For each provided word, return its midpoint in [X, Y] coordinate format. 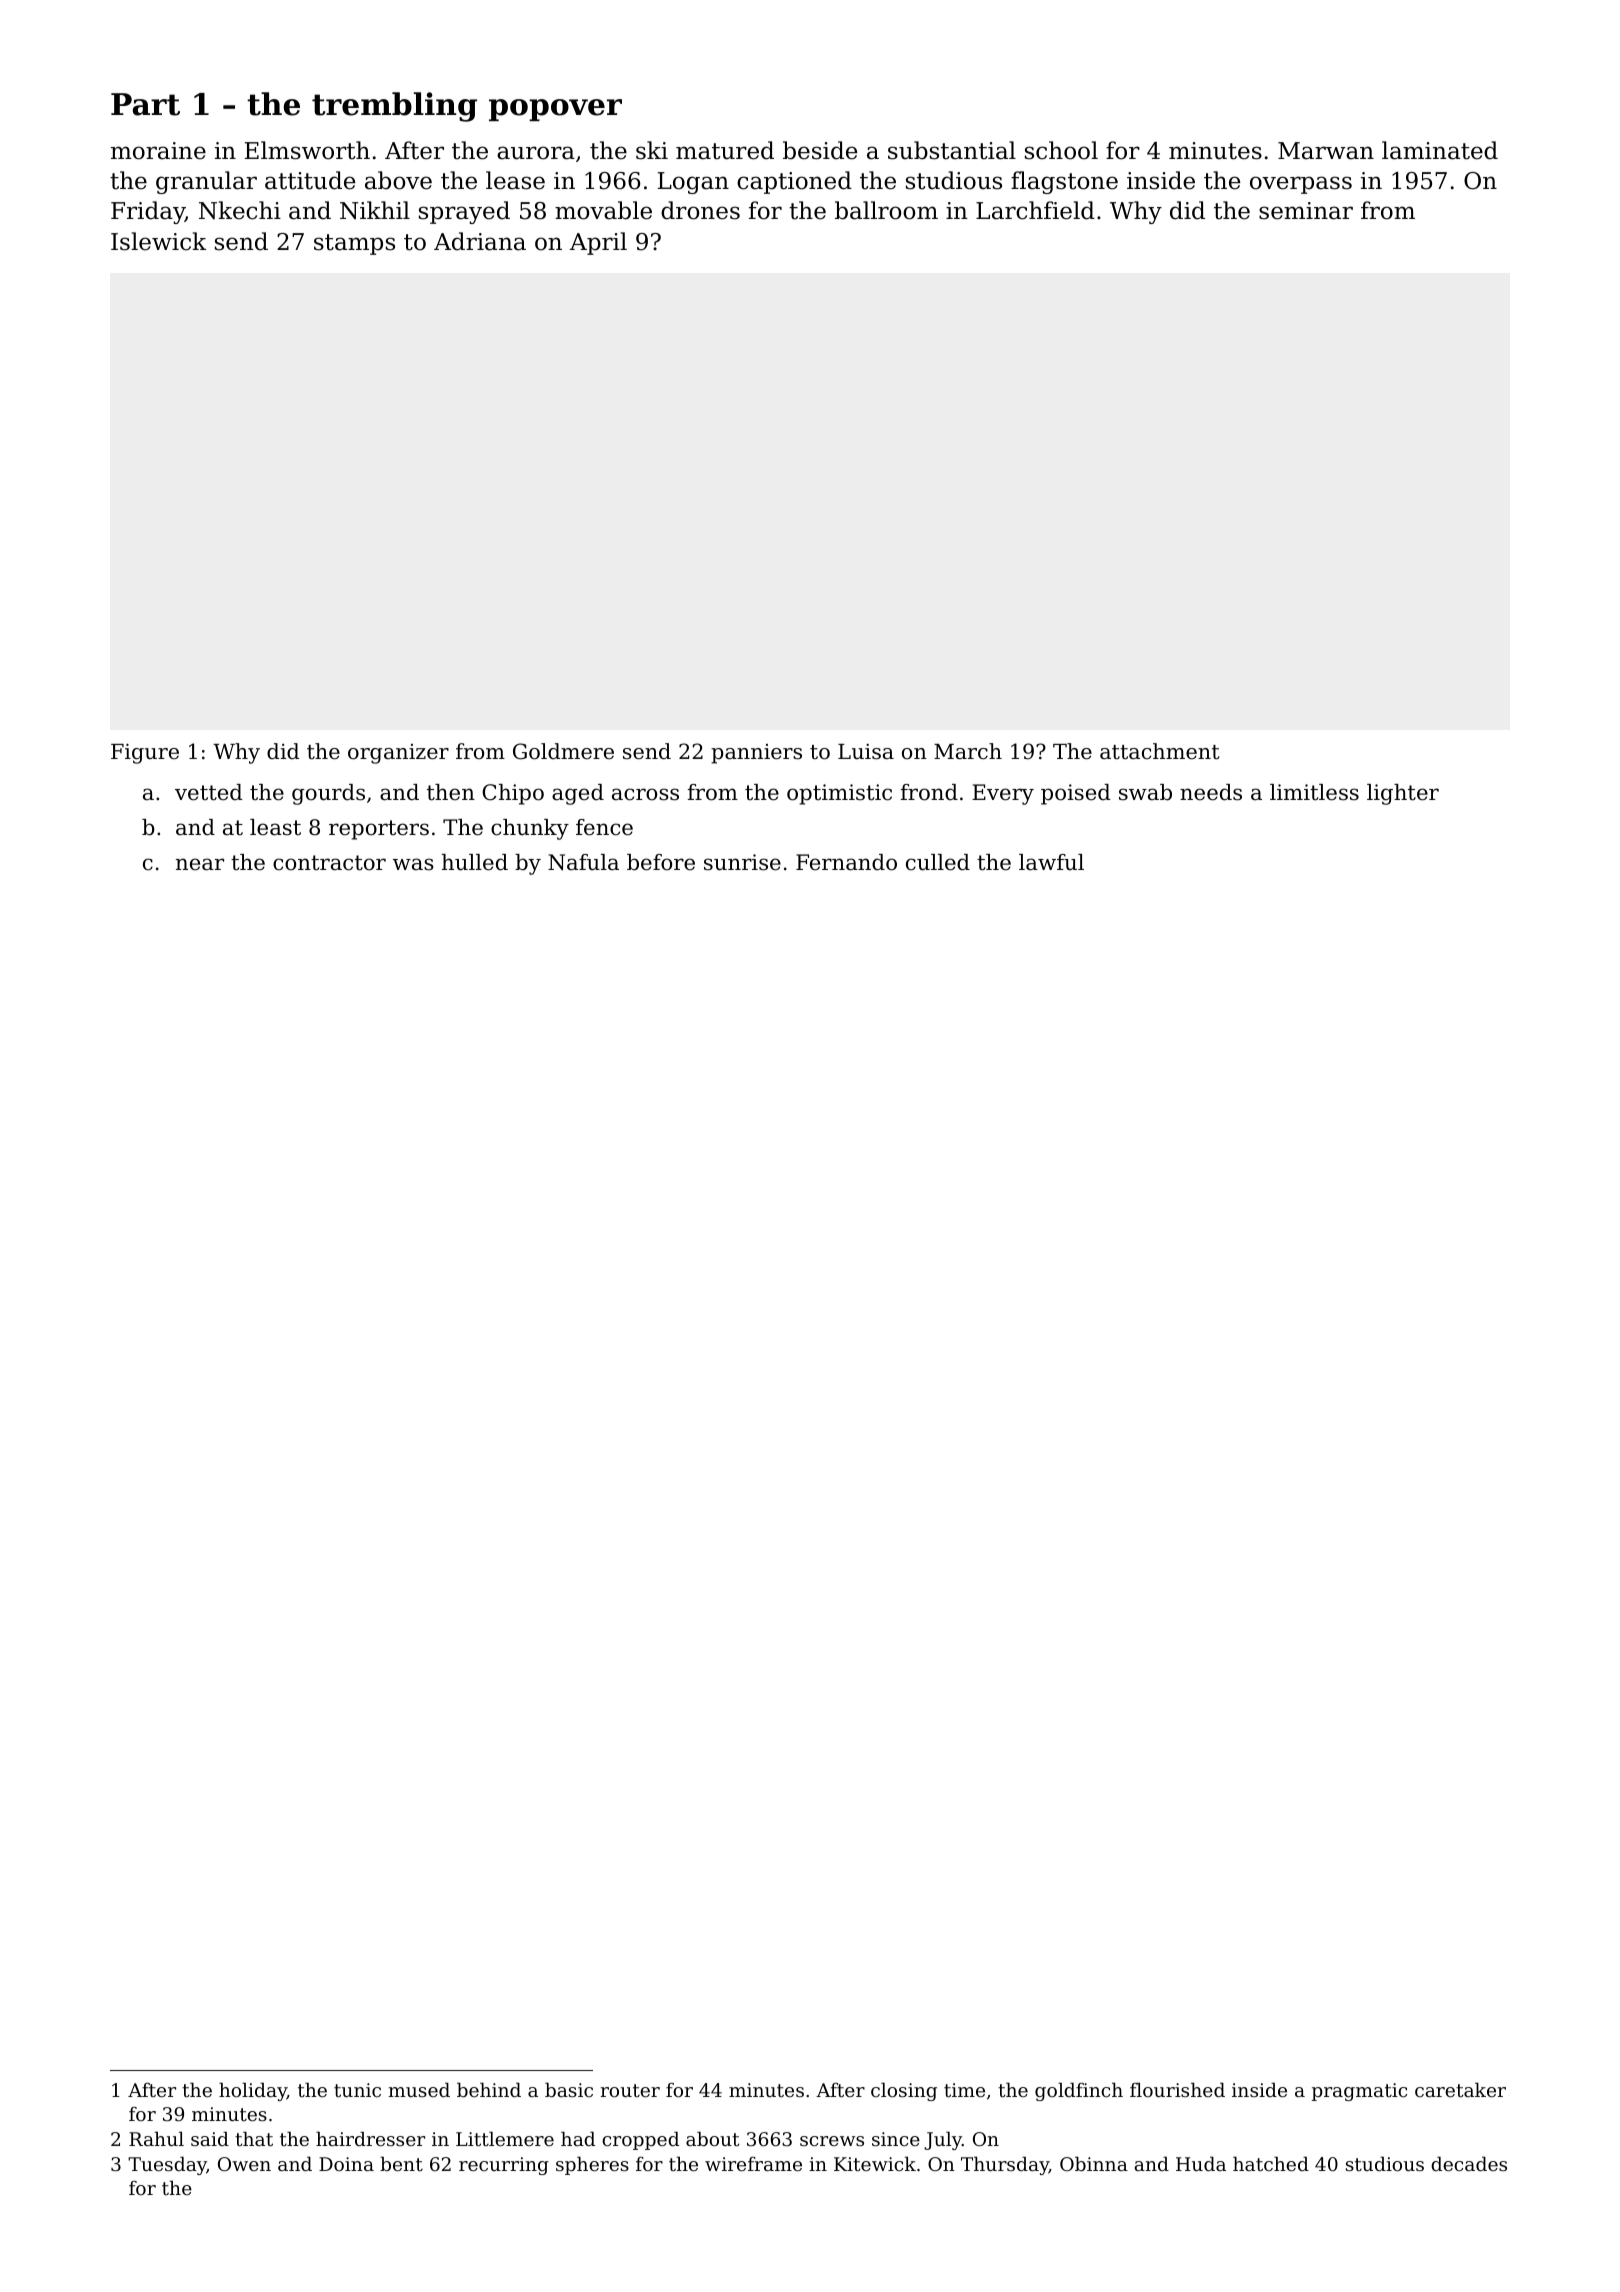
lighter [1403, 794]
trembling [394, 107]
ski [652, 150]
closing [904, 2091]
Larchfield [1035, 210]
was [413, 864]
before [661, 862]
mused [419, 2089]
